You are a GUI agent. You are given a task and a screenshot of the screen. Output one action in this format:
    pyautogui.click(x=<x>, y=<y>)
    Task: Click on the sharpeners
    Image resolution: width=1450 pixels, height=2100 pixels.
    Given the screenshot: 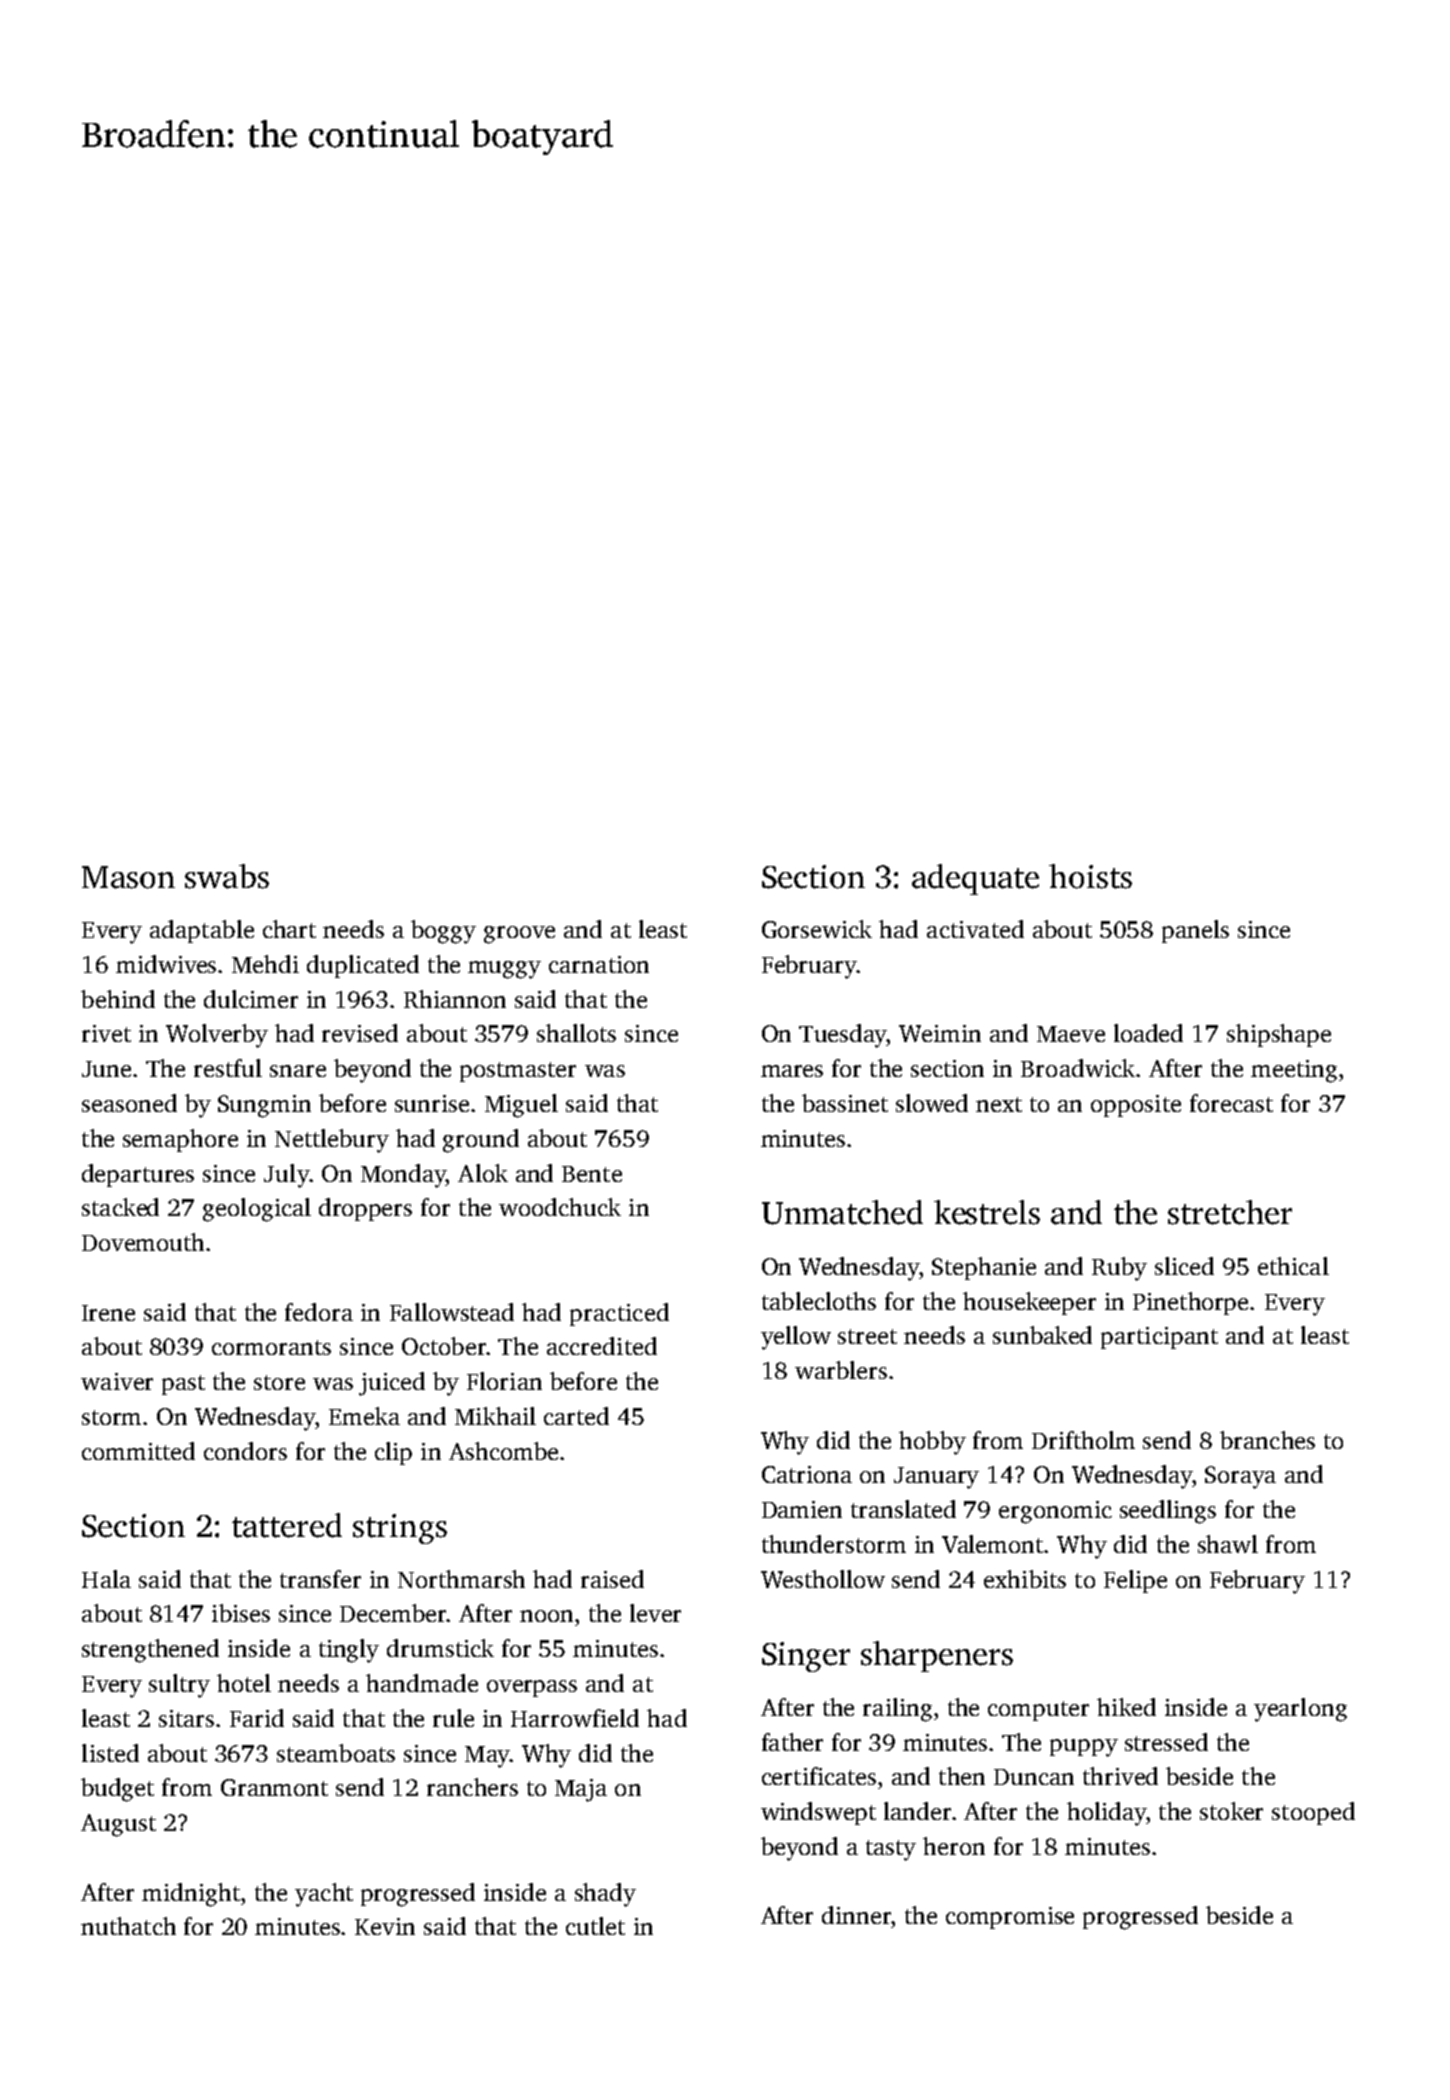 What is the action you would take?
    pyautogui.click(x=937, y=1656)
